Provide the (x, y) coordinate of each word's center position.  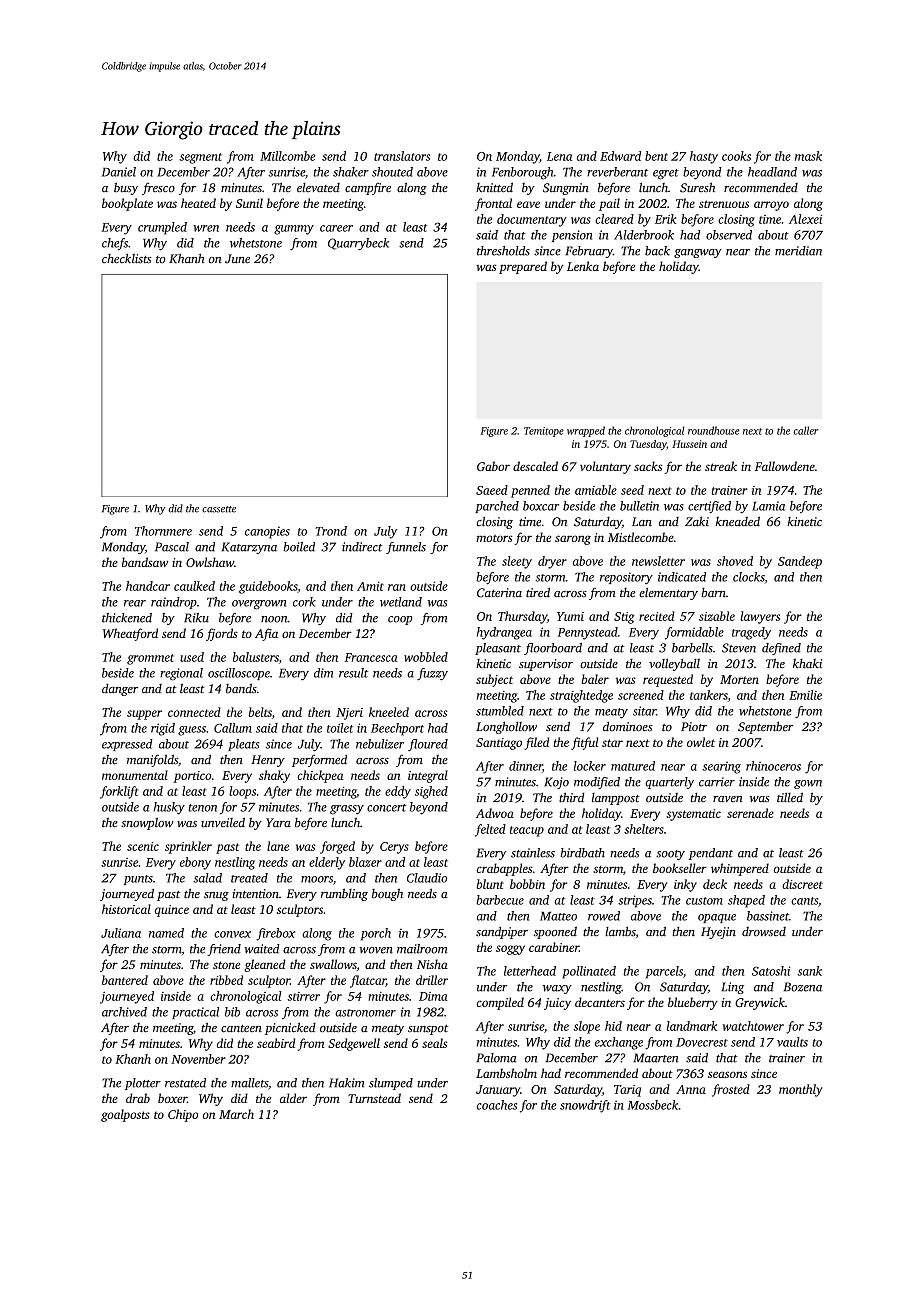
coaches (497, 1105)
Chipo (183, 1115)
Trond (331, 531)
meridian (798, 251)
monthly (801, 1090)
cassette (219, 509)
